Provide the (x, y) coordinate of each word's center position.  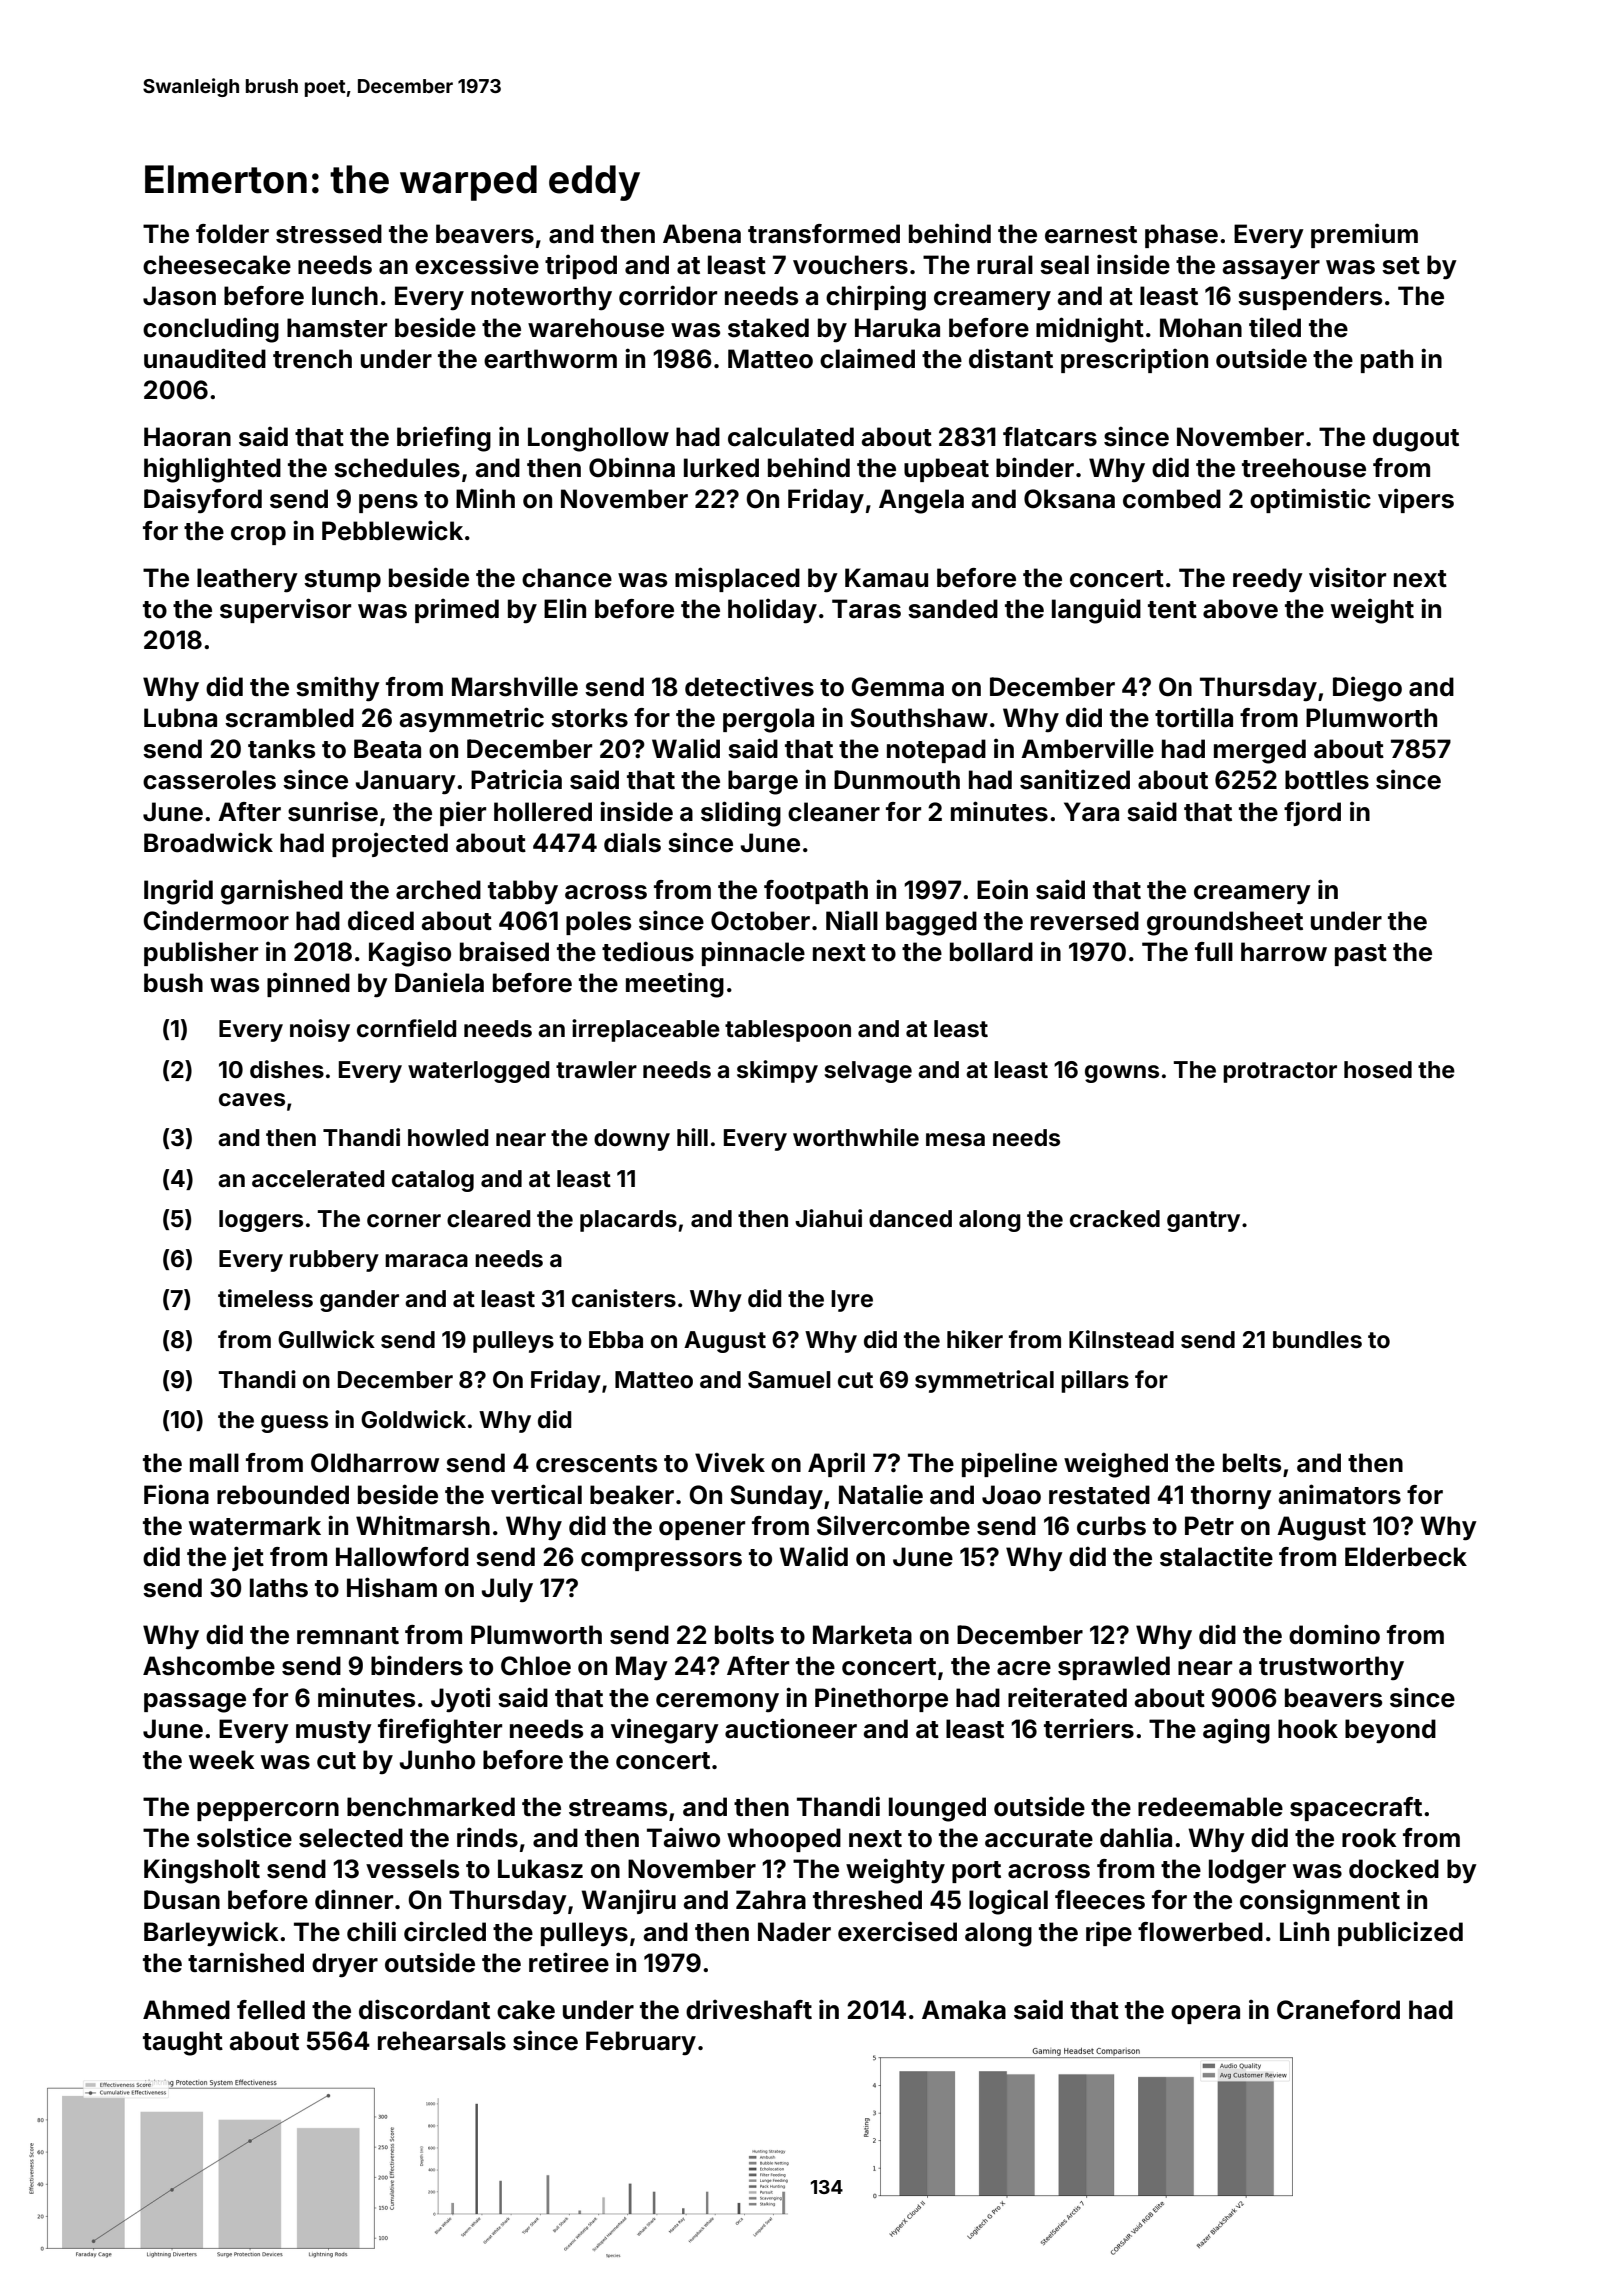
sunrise (333, 811)
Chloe (536, 1666)
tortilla (1194, 717)
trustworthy (1331, 1668)
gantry (1203, 1221)
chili (371, 1931)
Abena (702, 234)
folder (232, 234)
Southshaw (919, 718)
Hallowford (402, 1557)
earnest (1091, 235)
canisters (624, 1298)
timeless (265, 1298)
